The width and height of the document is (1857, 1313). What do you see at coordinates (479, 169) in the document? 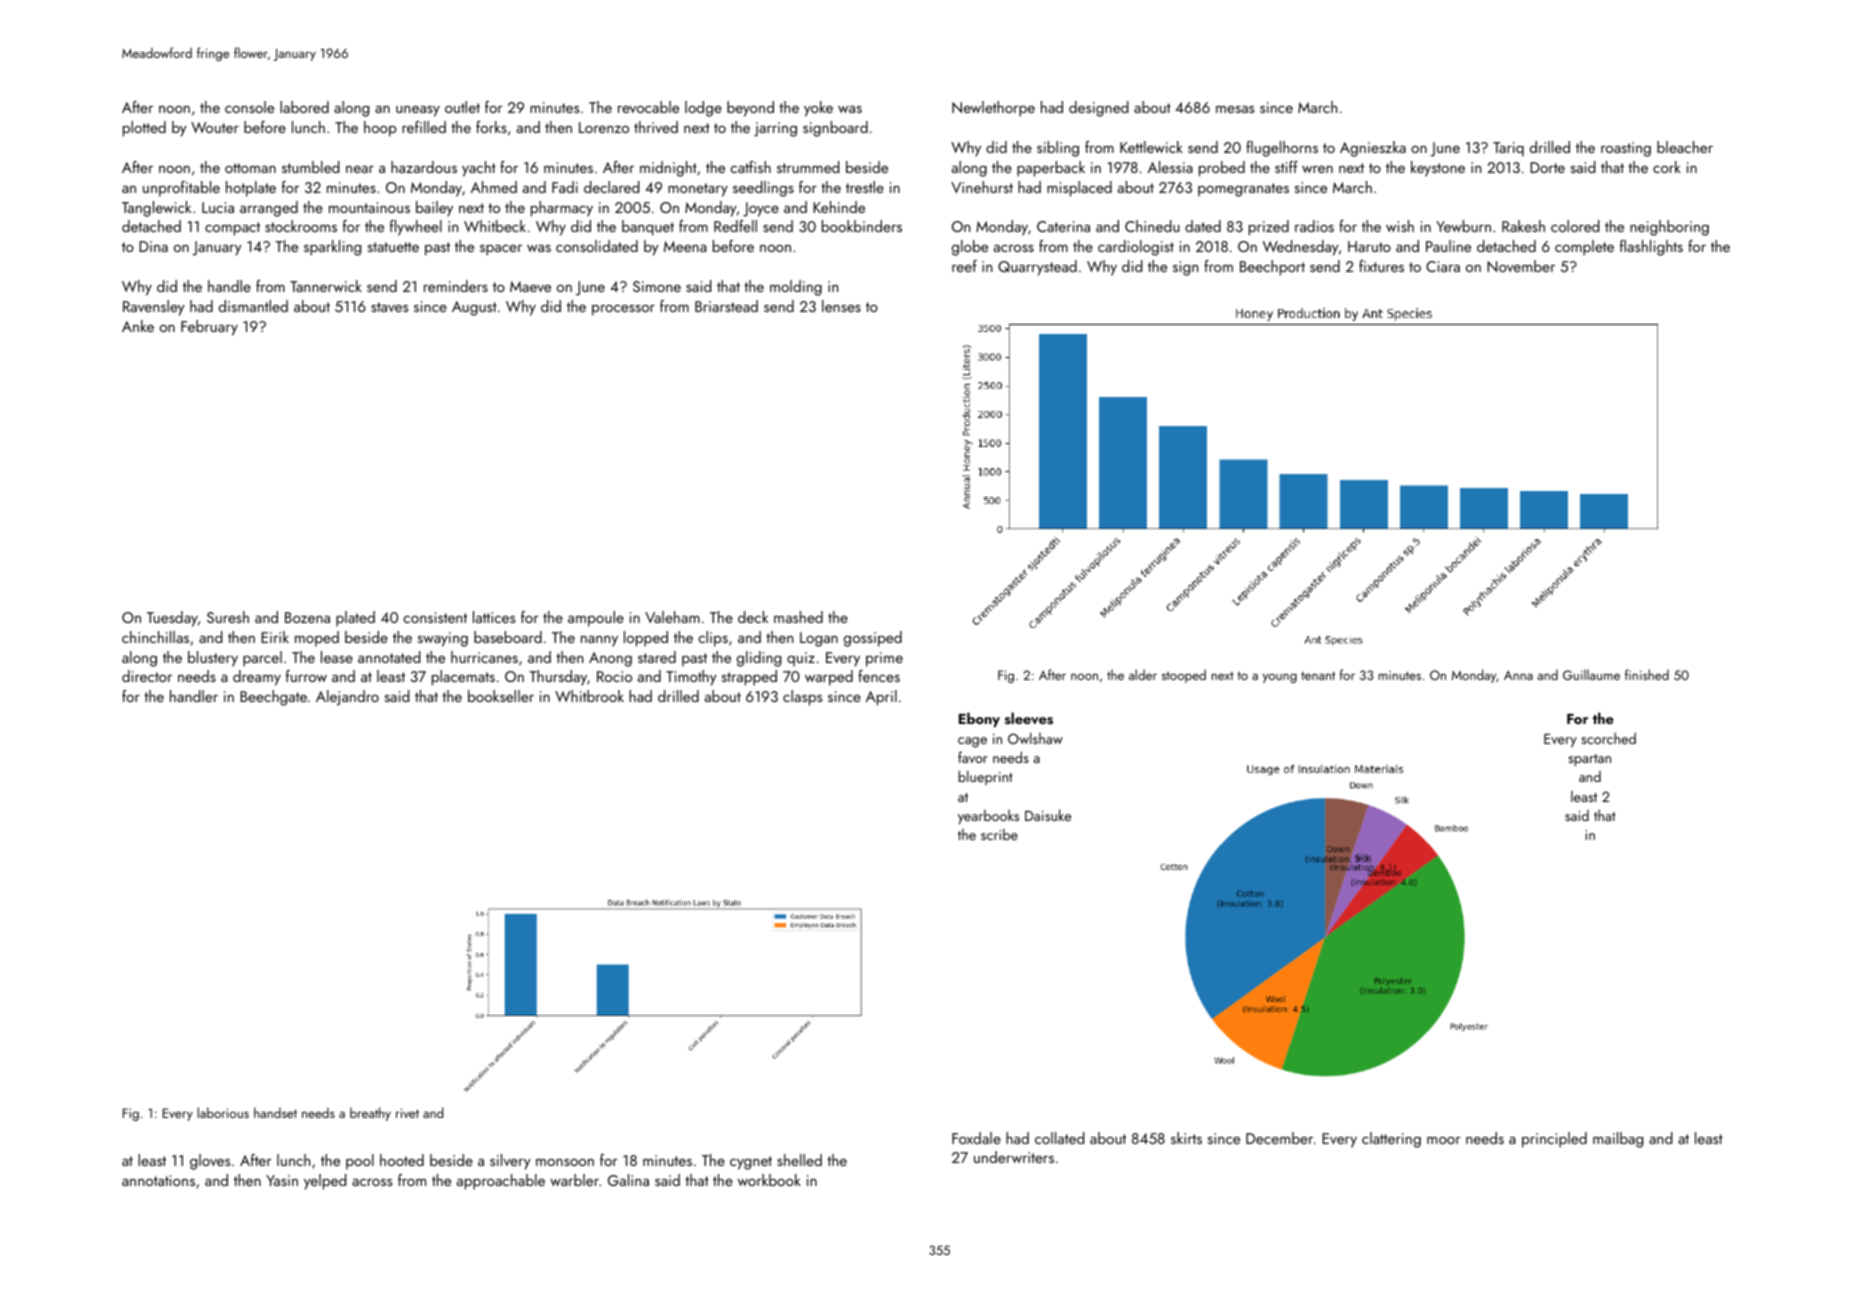
I see `yacht` at bounding box center [479, 169].
